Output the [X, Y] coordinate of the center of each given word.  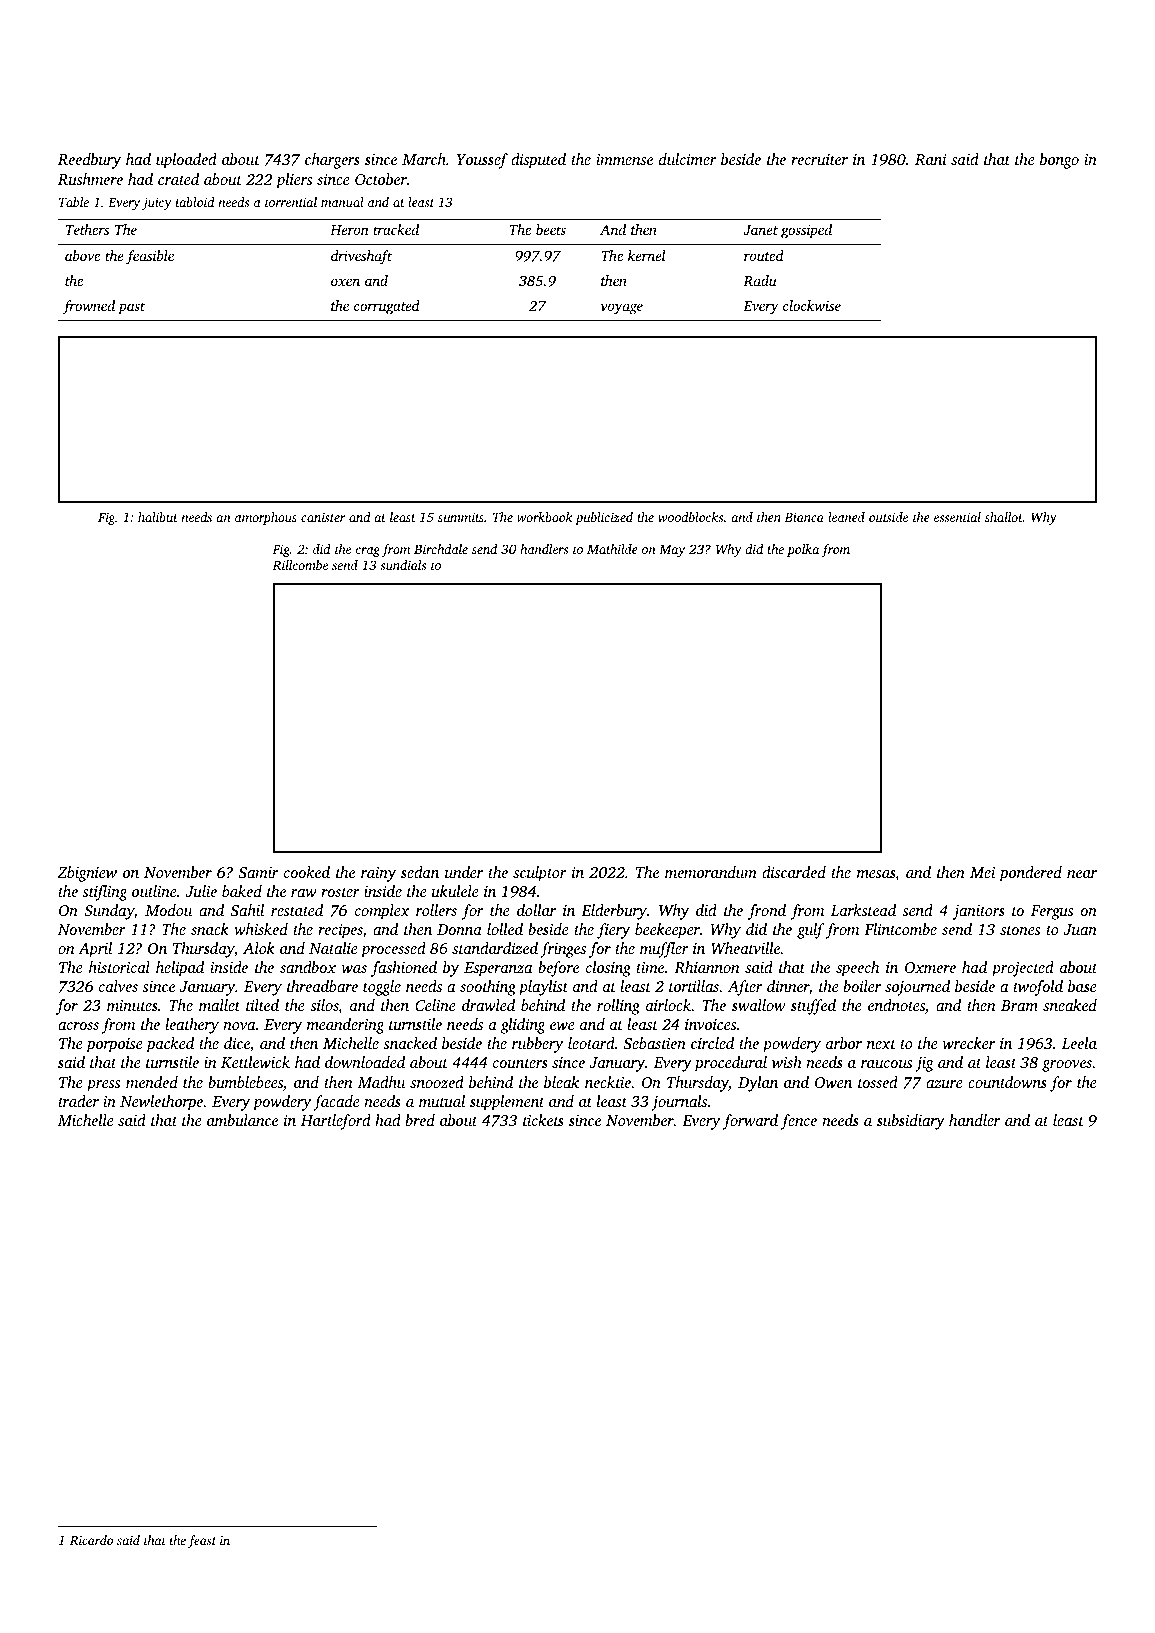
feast [202, 1541]
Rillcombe [300, 565]
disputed [538, 161]
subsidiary [911, 1122]
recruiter [819, 159]
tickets [543, 1120]
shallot [1004, 517]
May [672, 551]
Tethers [87, 229]
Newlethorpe [161, 1103]
